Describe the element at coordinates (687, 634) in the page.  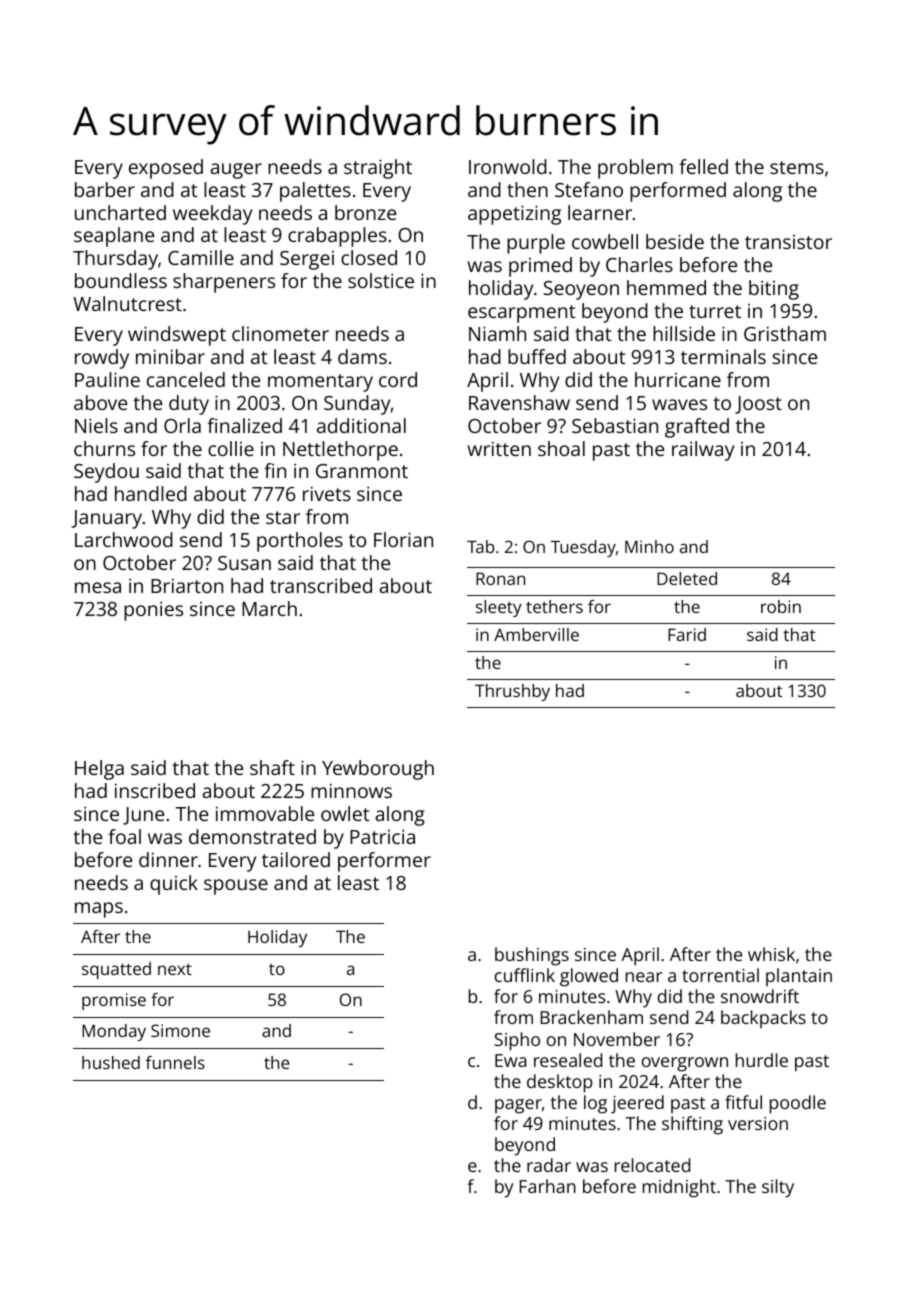
I see `Farid` at that location.
